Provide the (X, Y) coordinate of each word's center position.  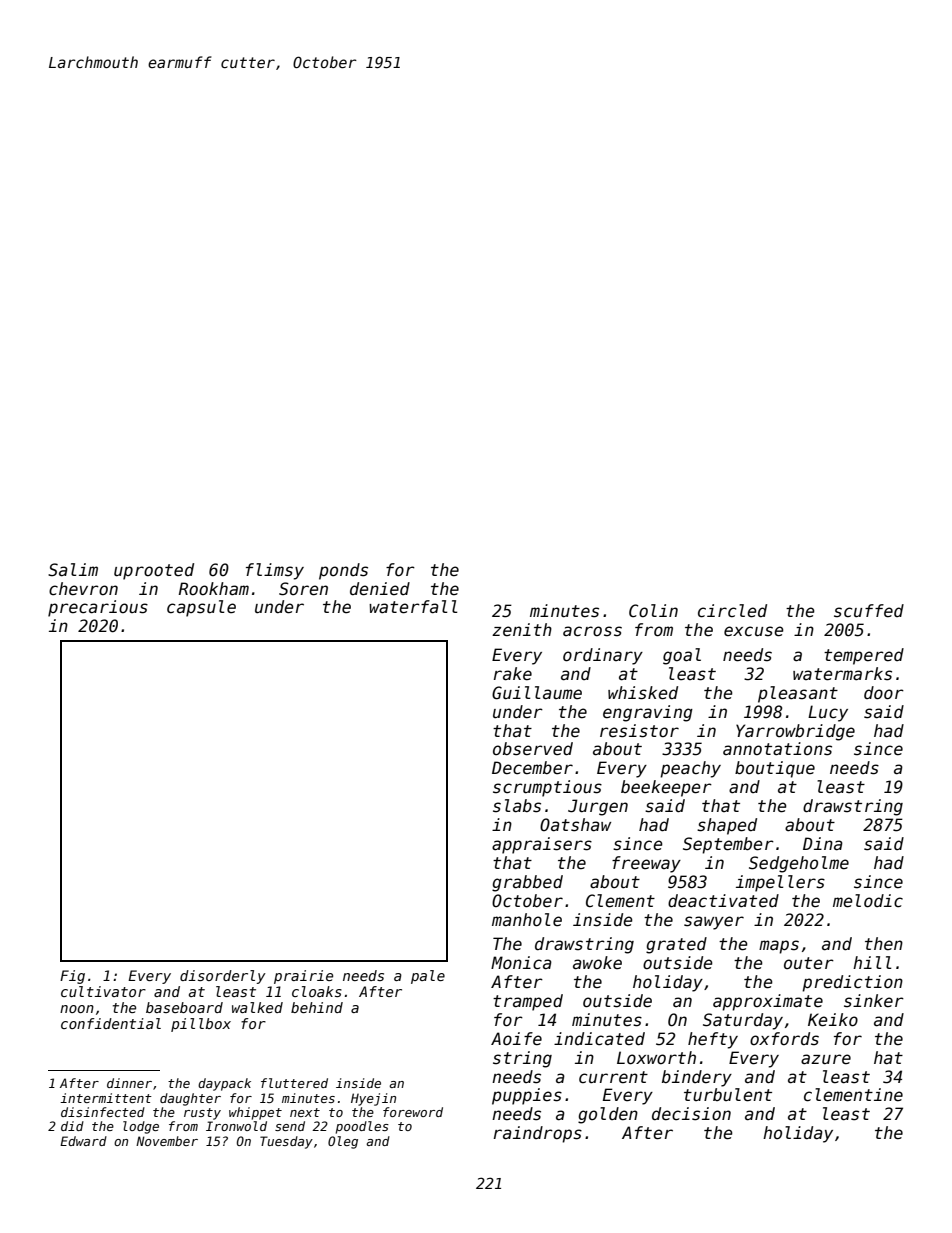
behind (317, 1007)
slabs (517, 806)
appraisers (542, 845)
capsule (201, 608)
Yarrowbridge (795, 732)
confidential (111, 1023)
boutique (775, 769)
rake (513, 674)
